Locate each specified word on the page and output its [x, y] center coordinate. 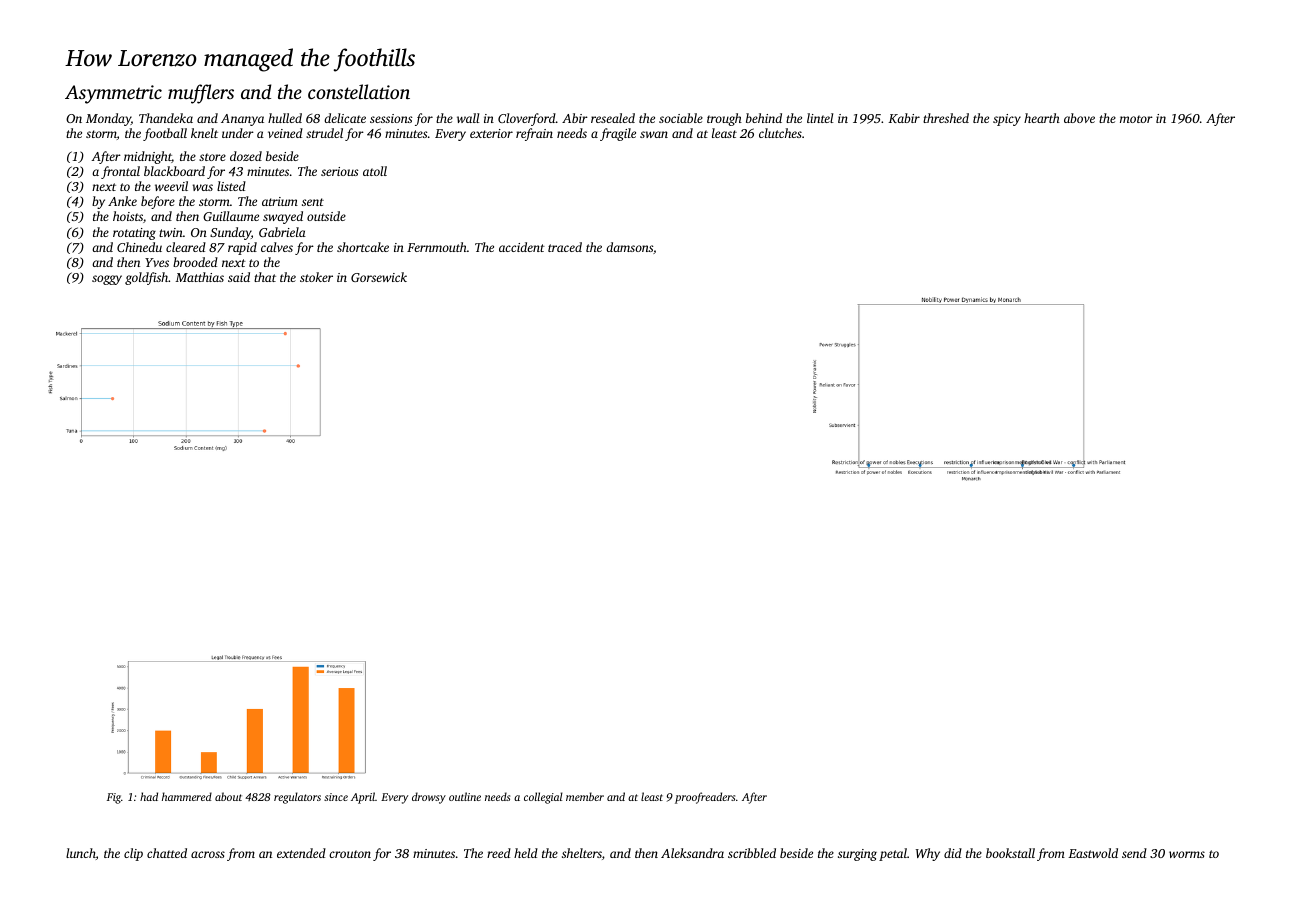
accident [522, 247]
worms [1187, 854]
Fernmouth [437, 247]
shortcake [363, 247]
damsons [629, 247]
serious [339, 171]
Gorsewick [379, 277]
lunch [81, 853]
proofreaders [705, 798]
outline [465, 796]
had [149, 796]
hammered [187, 796]
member [585, 796]
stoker [316, 277]
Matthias [199, 277]
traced [565, 247]
